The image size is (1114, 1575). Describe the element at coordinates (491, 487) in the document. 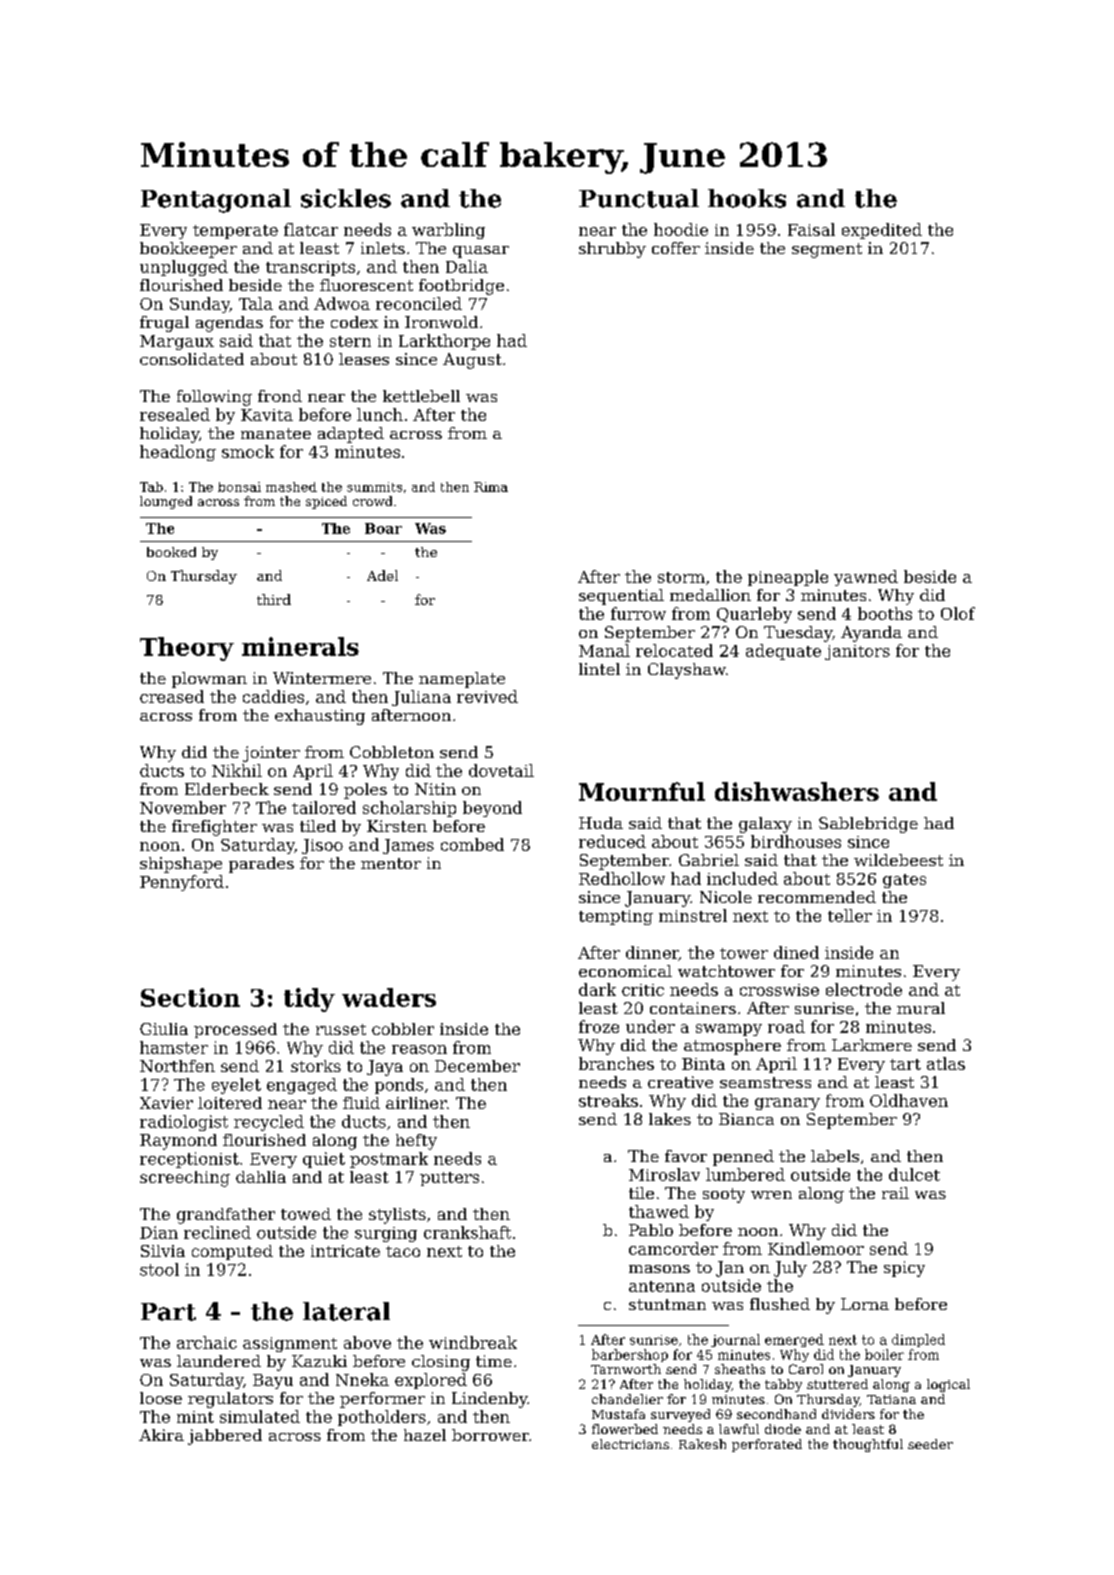

I see `Rima` at that location.
